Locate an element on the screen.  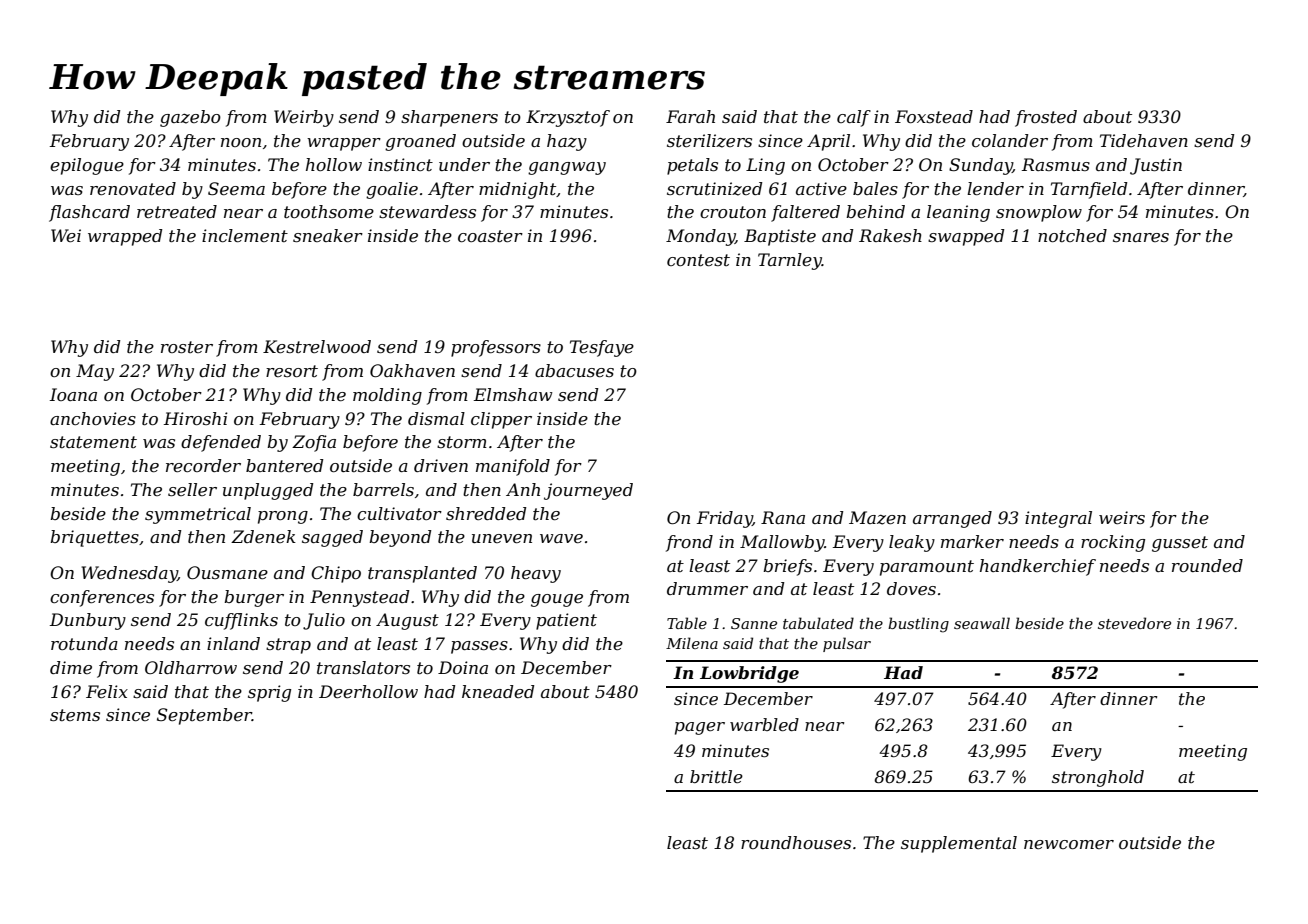
roundhouses is located at coordinates (796, 842).
